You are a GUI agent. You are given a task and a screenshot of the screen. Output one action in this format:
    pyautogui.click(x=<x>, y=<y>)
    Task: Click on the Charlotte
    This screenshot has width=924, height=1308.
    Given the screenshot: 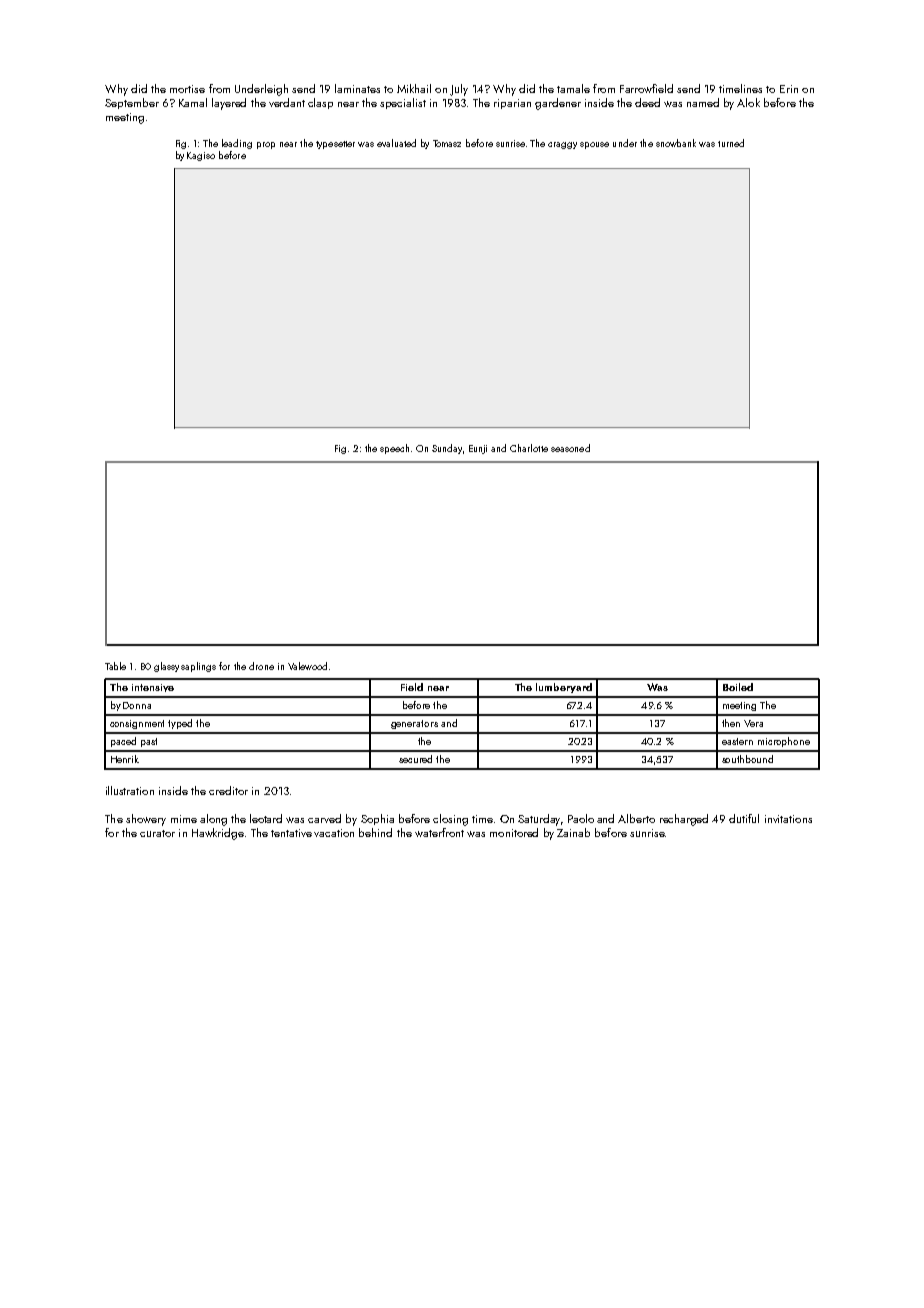 What is the action you would take?
    pyautogui.click(x=529, y=448)
